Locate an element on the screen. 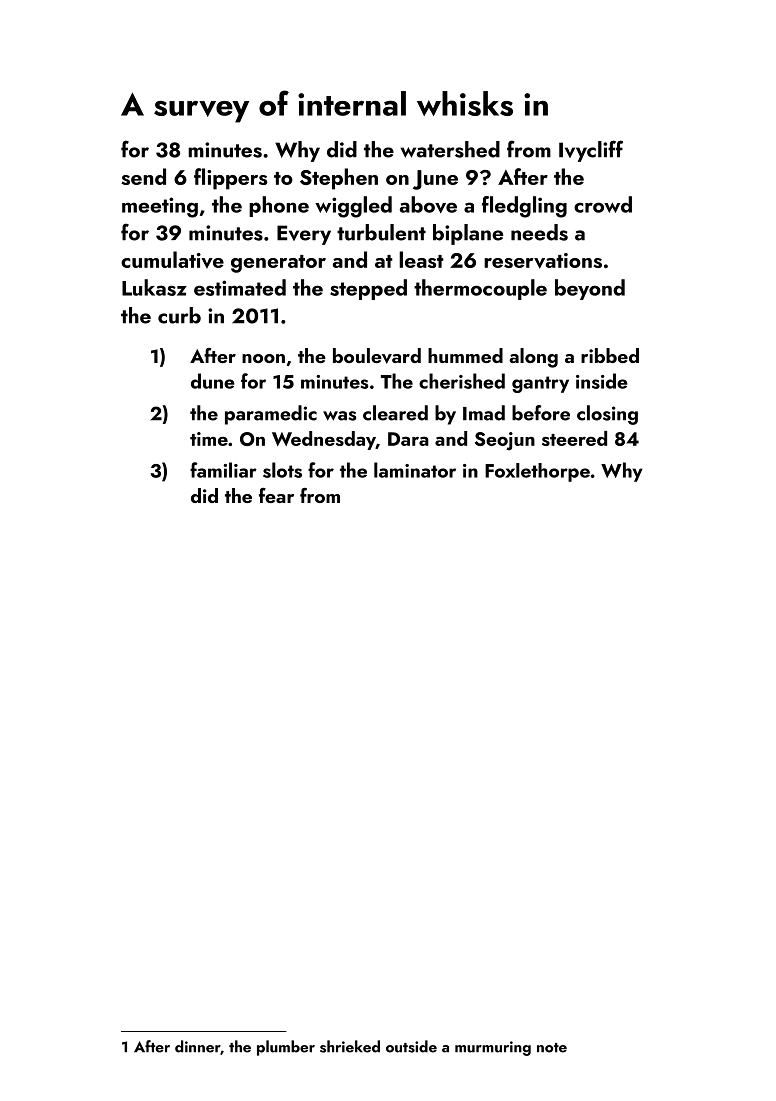 The image size is (776, 1101). Stephen is located at coordinates (339, 179).
